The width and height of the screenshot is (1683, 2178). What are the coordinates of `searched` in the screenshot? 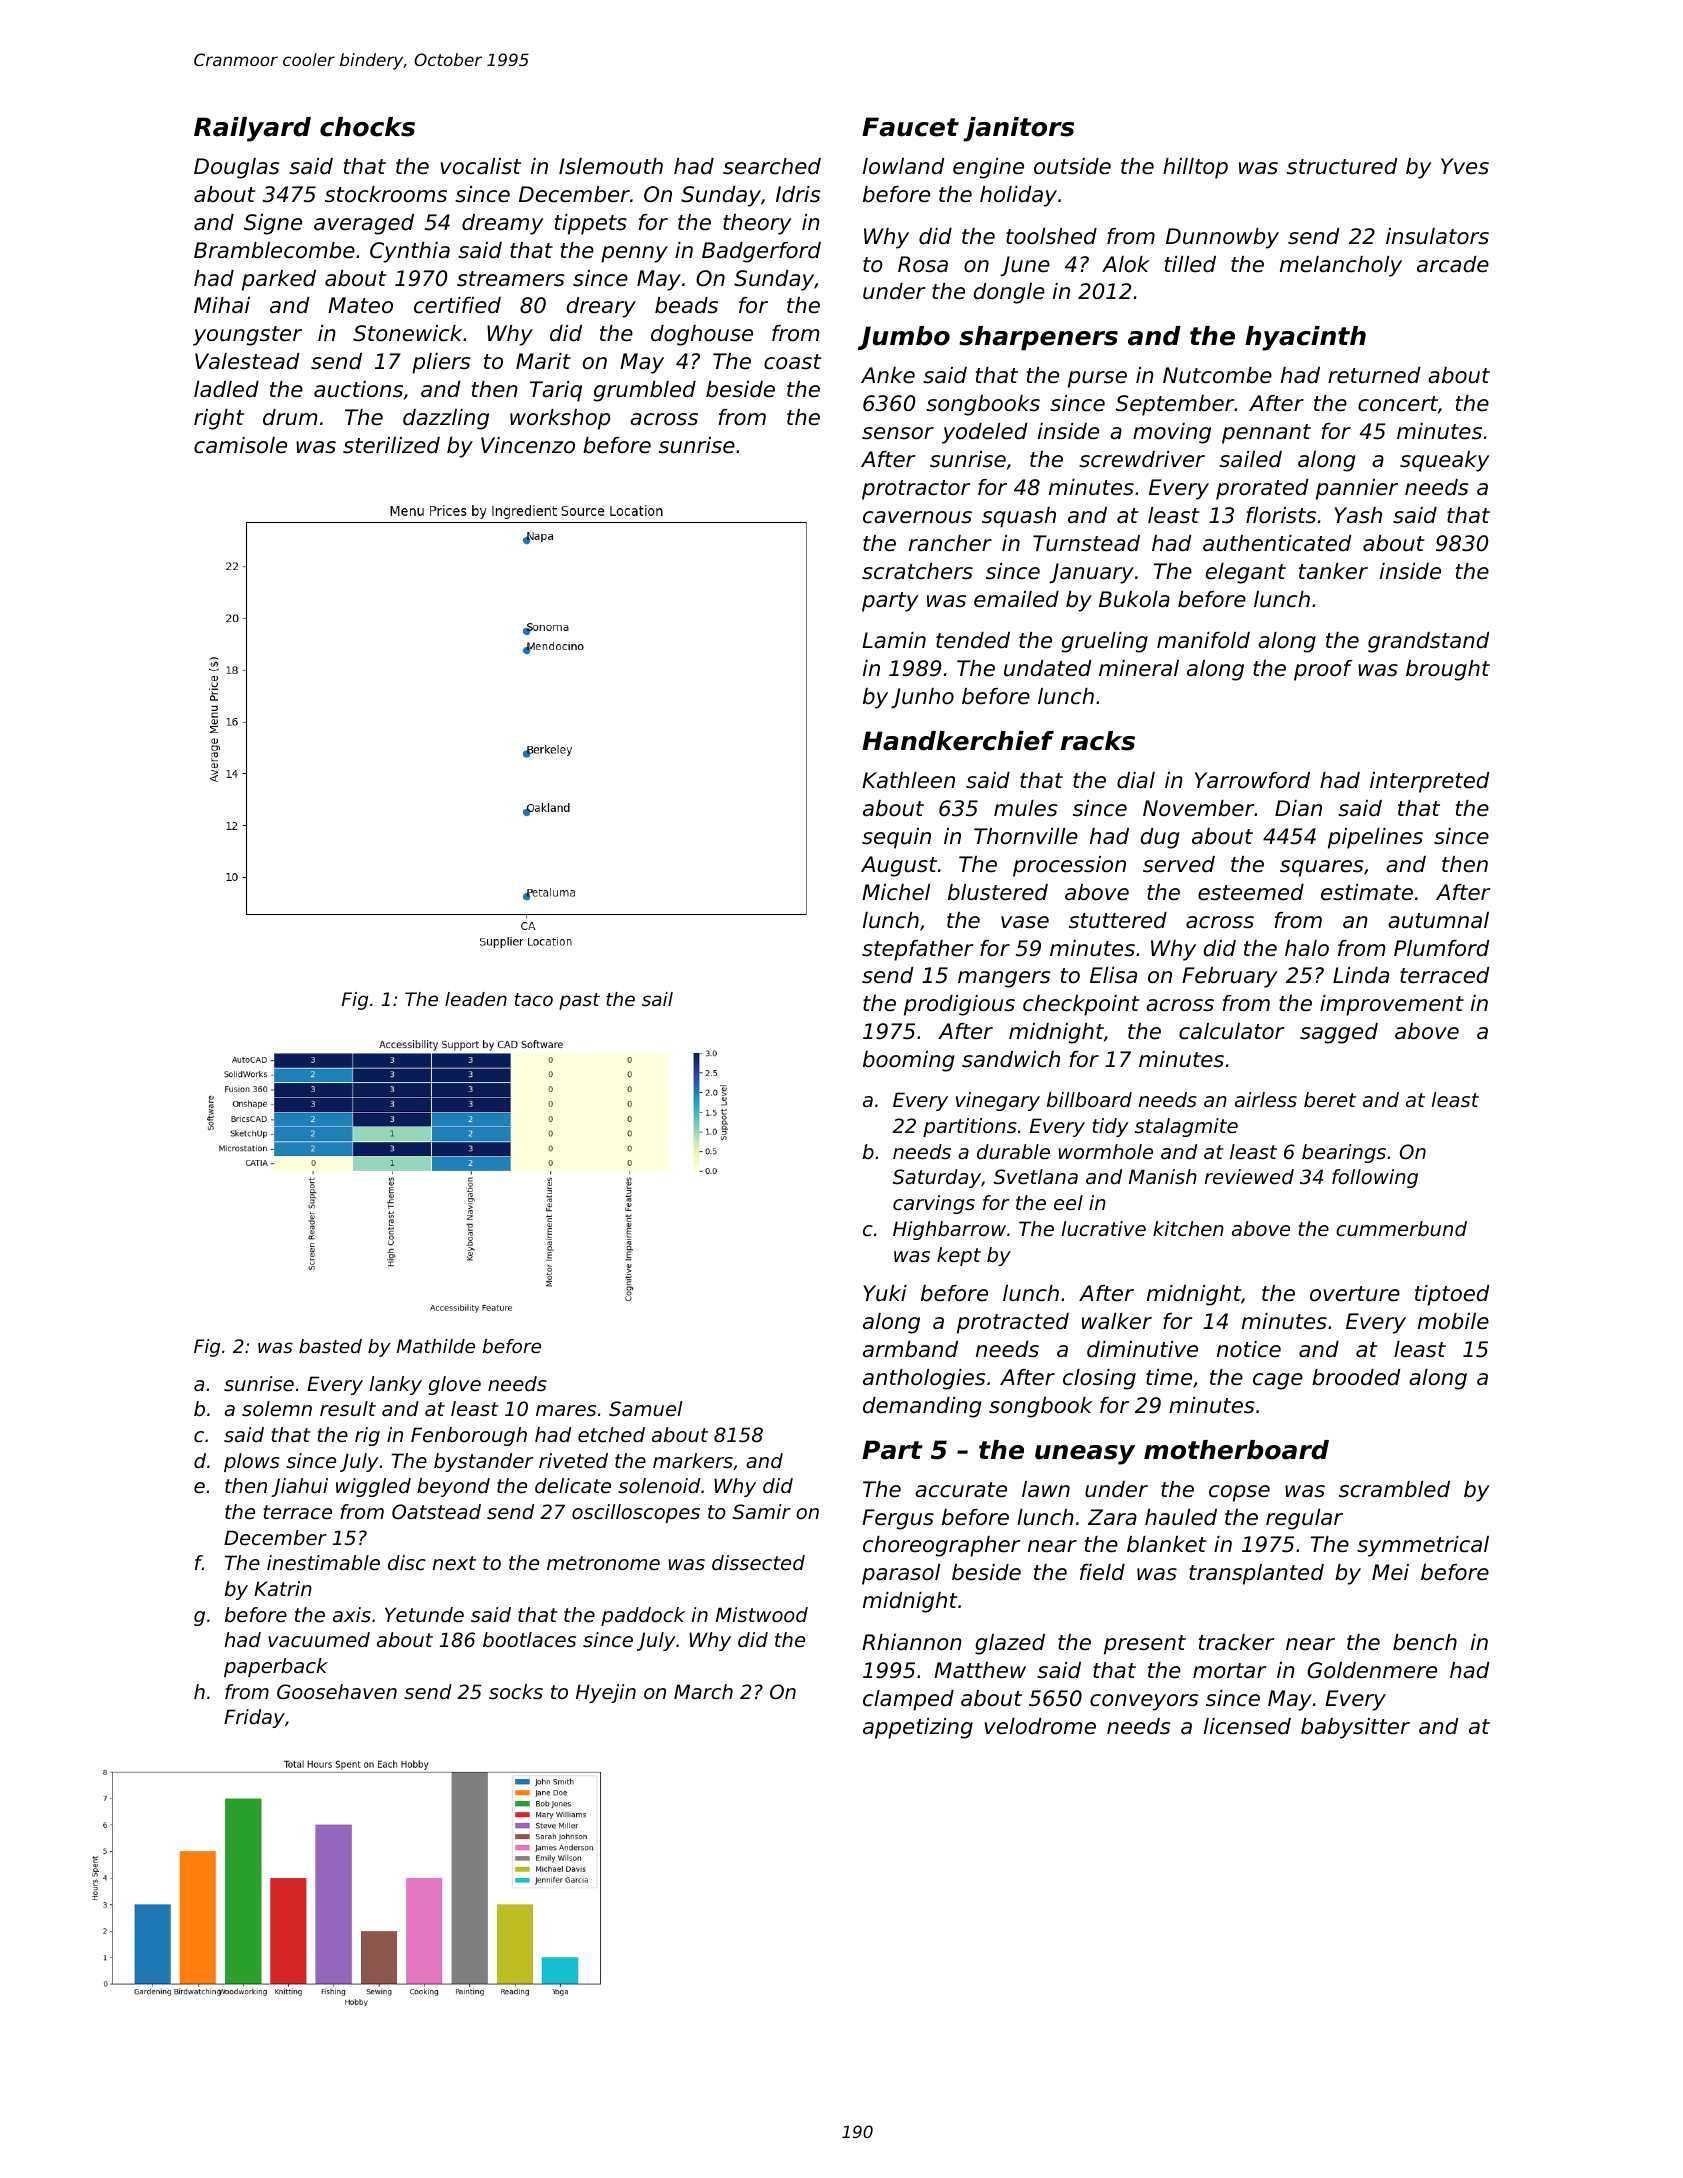 It's located at (772, 166).
